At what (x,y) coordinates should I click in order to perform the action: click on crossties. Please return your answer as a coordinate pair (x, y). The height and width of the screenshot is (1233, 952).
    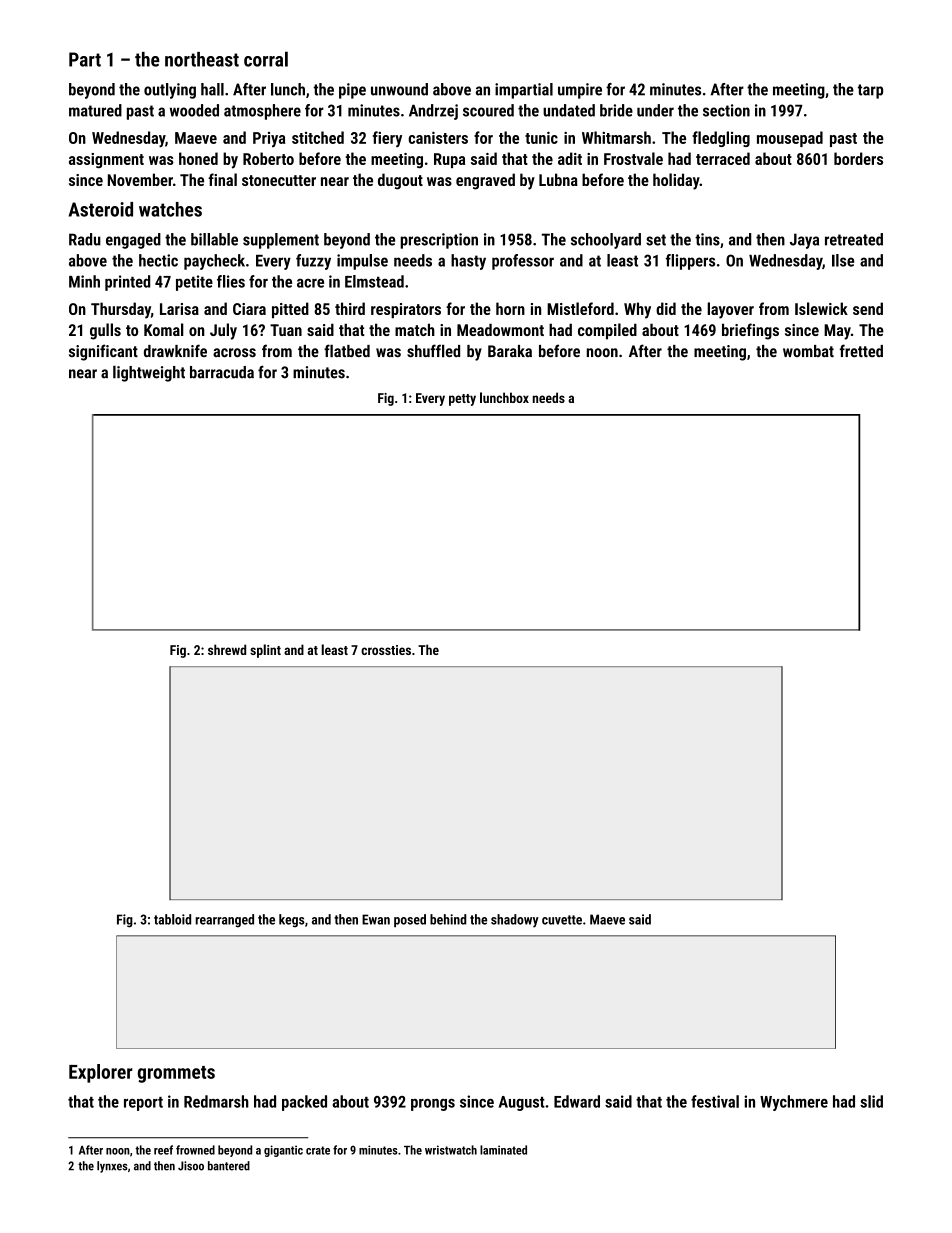
    Looking at the image, I should click on (386, 650).
